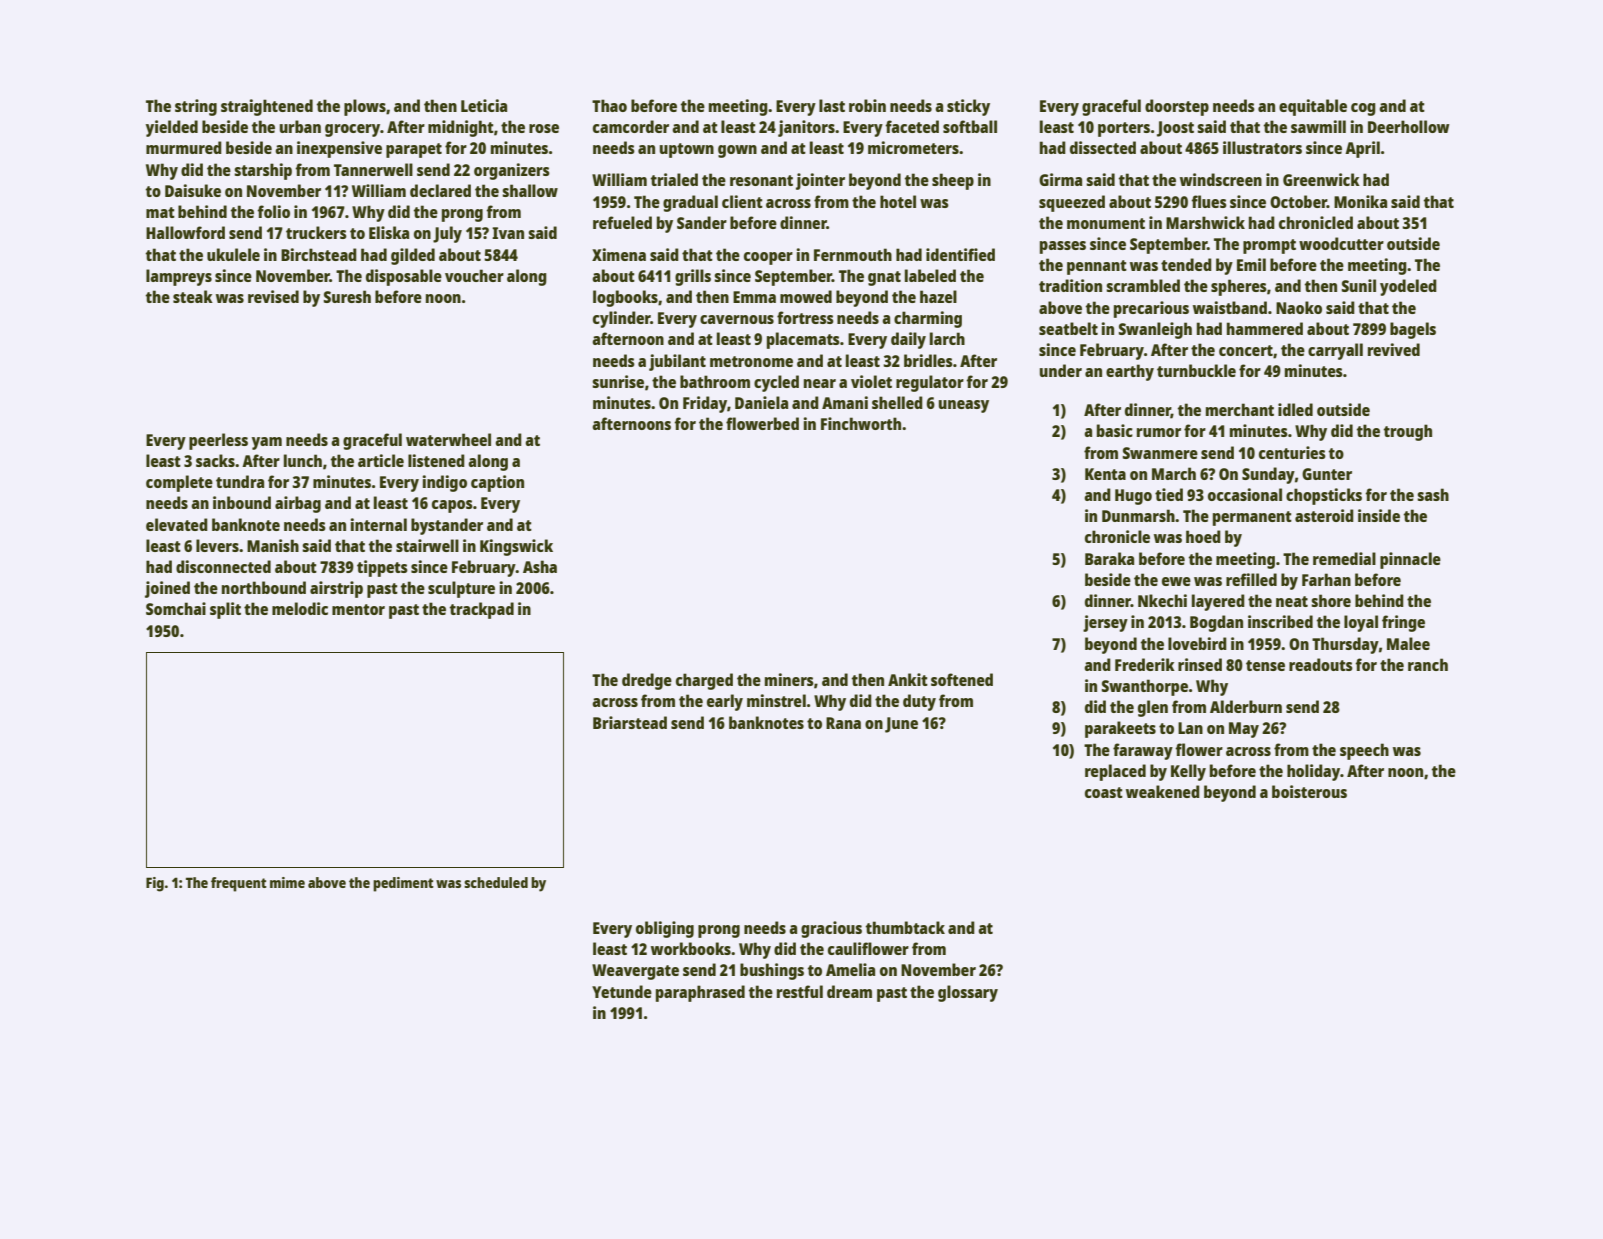 The width and height of the screenshot is (1603, 1239). Describe the element at coordinates (867, 105) in the screenshot. I see `robin` at that location.
